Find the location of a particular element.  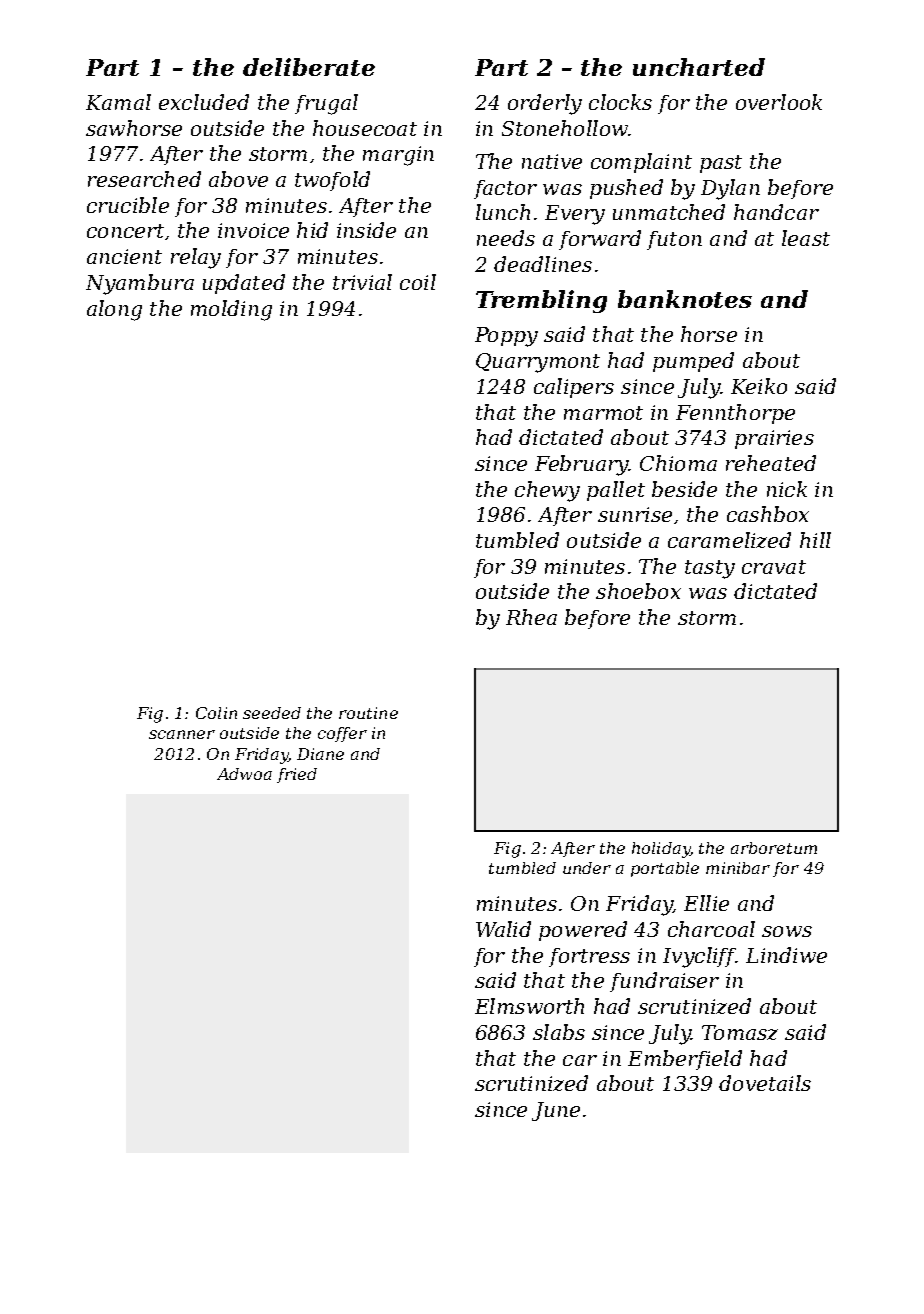

seeded is located at coordinates (272, 713).
